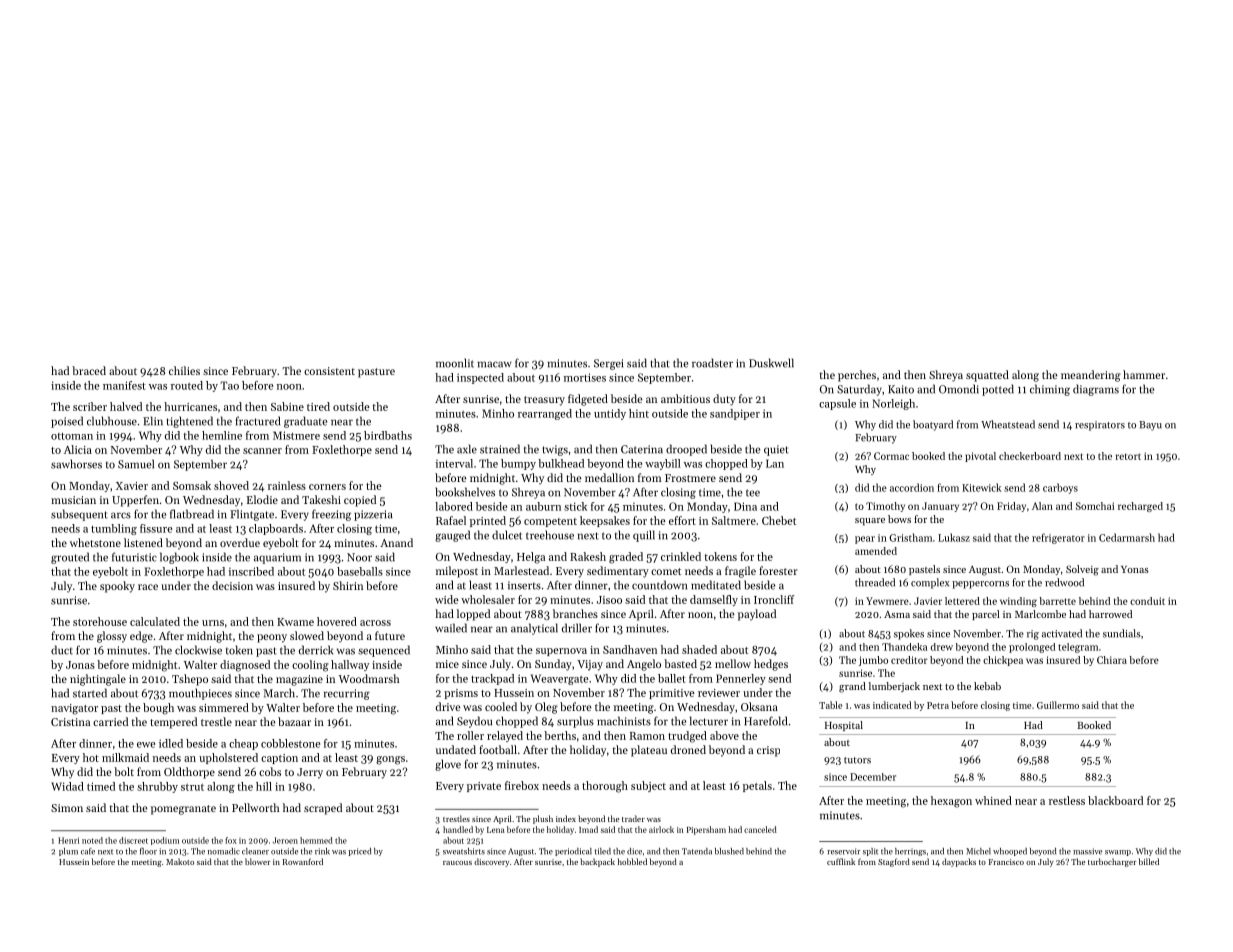 This screenshot has width=1233, height=952. What do you see at coordinates (184, 370) in the screenshot?
I see `chilies` at bounding box center [184, 370].
